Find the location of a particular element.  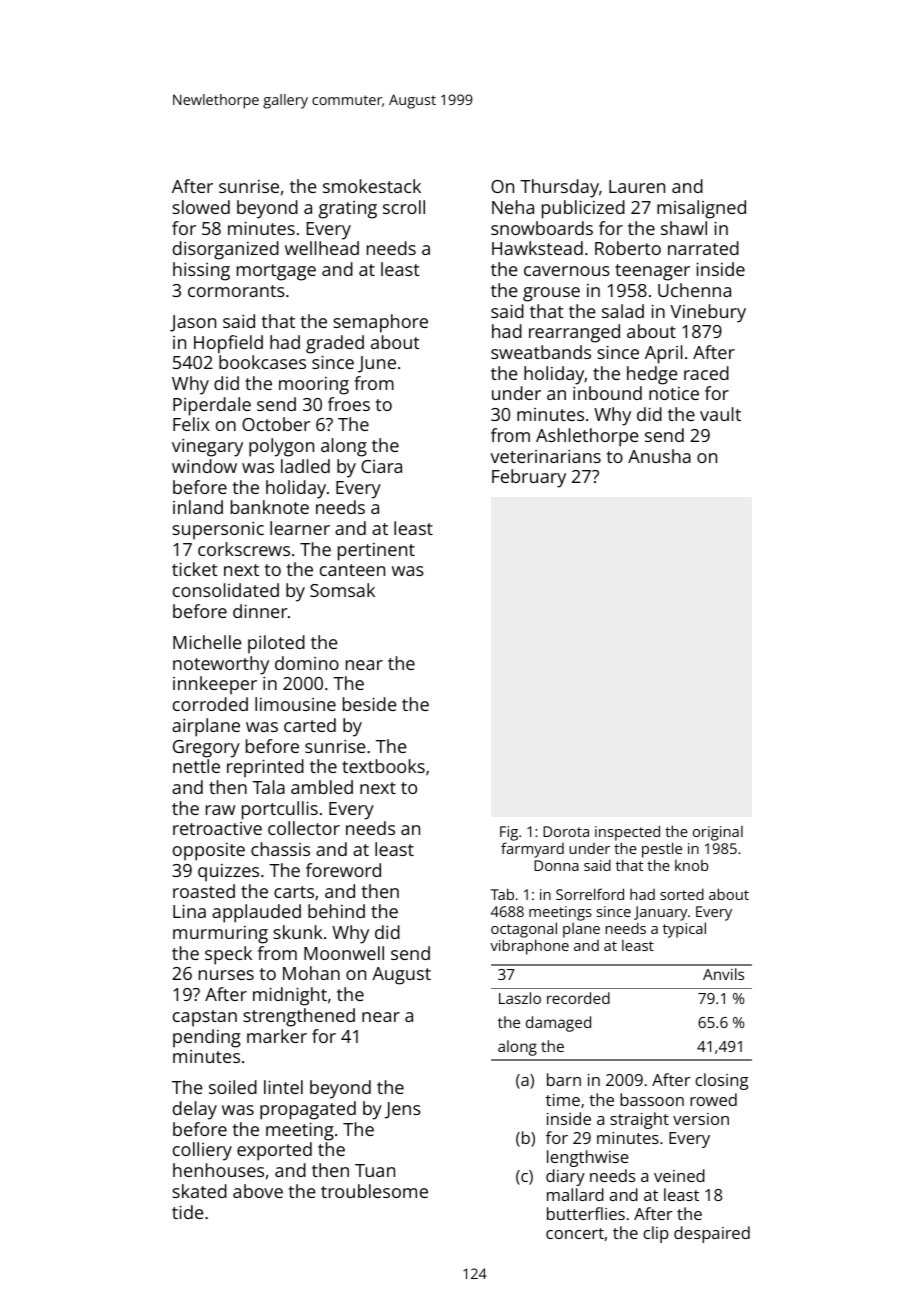

textbooks is located at coordinates (383, 766).
